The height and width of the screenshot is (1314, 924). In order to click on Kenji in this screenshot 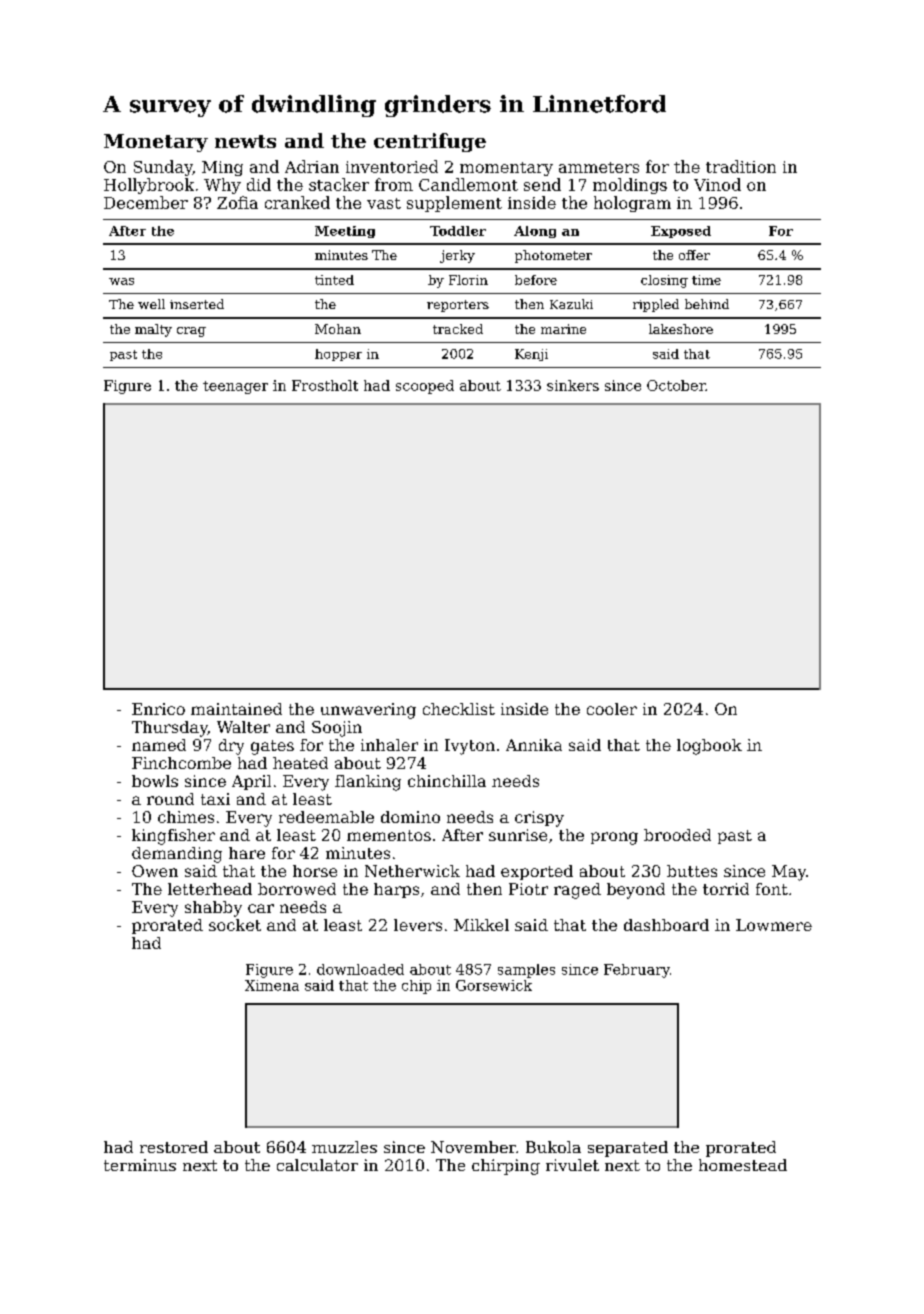, I will do `click(531, 355)`.
